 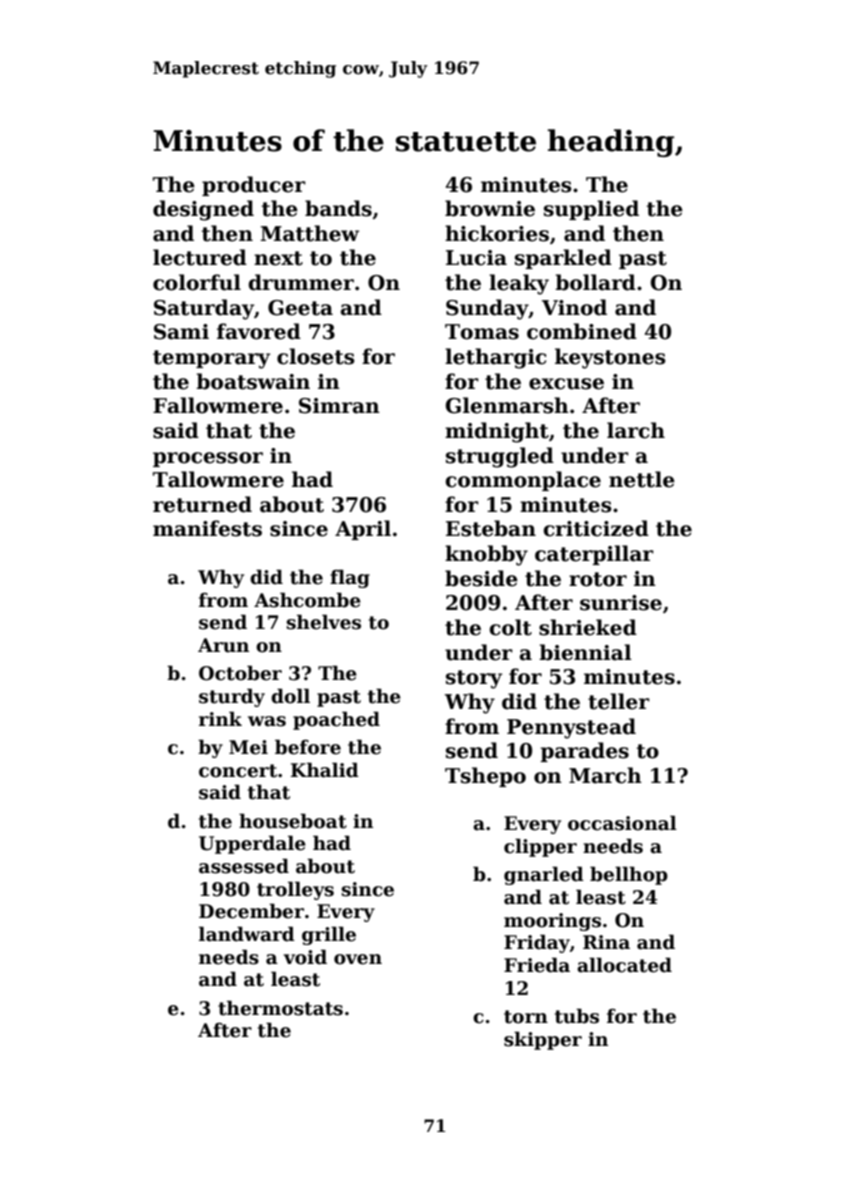 What do you see at coordinates (577, 1016) in the screenshot?
I see `tubs` at bounding box center [577, 1016].
